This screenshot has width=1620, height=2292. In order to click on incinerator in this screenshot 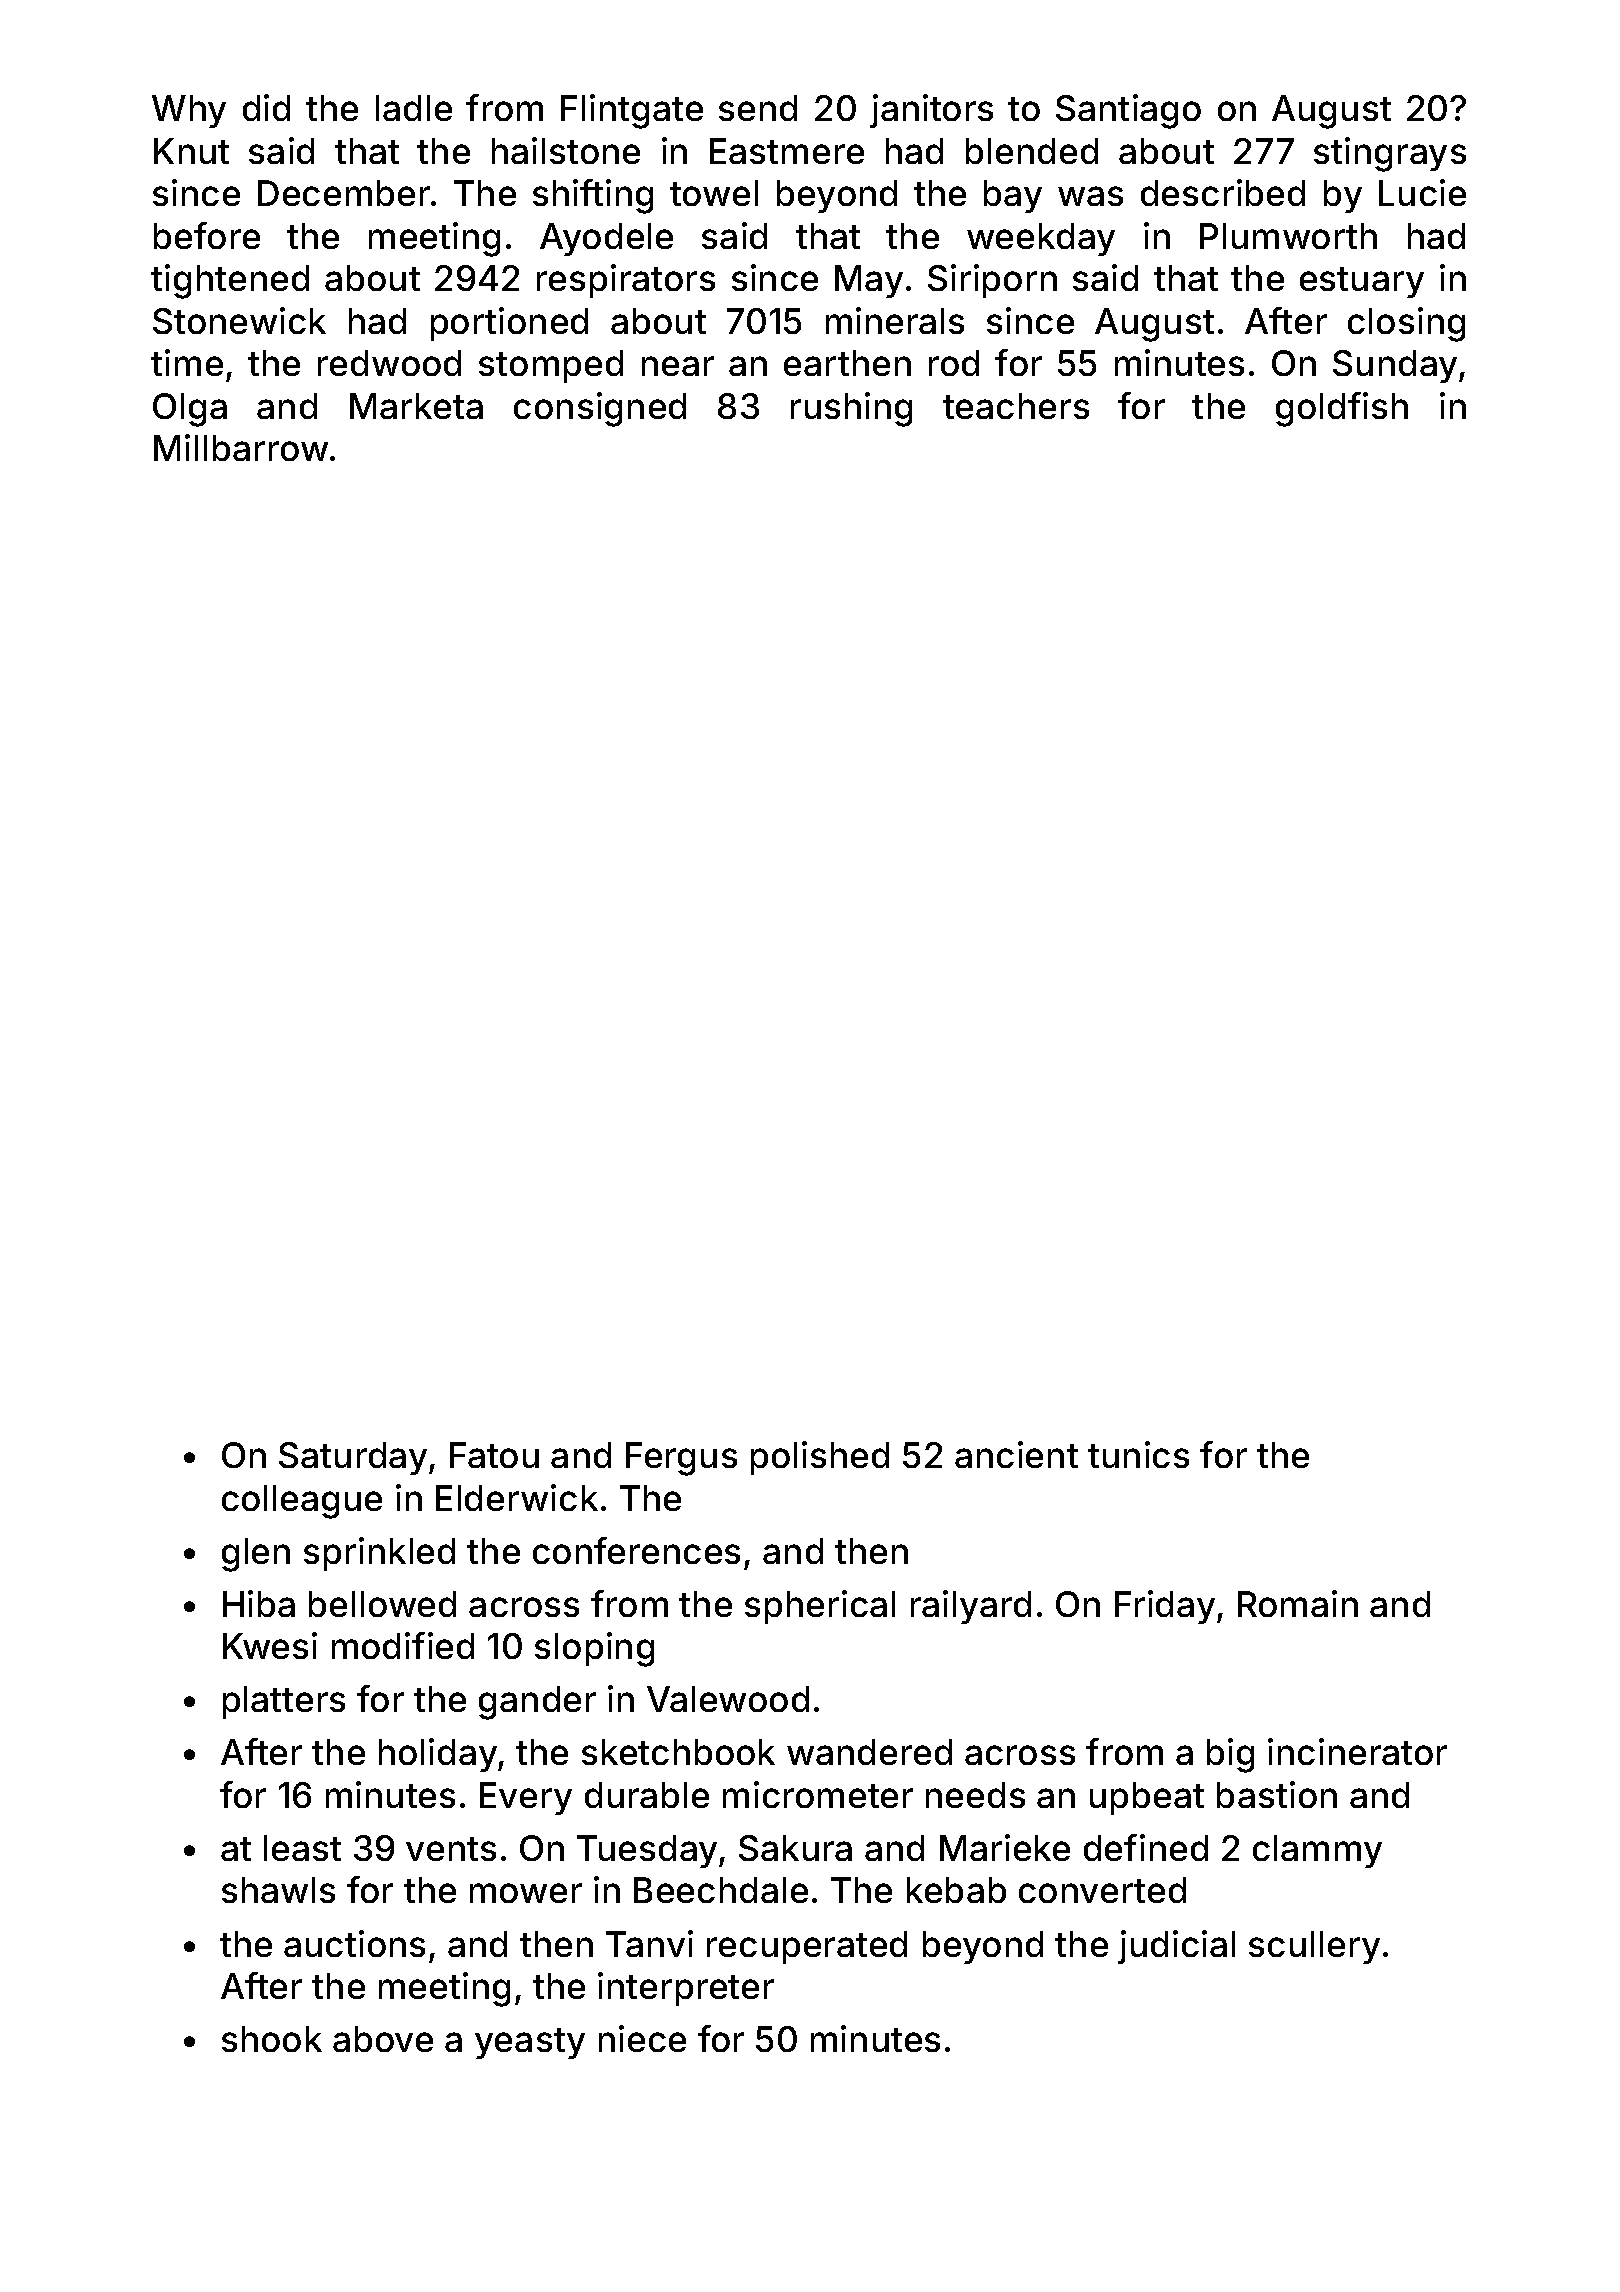, I will do `click(1357, 1751)`.
